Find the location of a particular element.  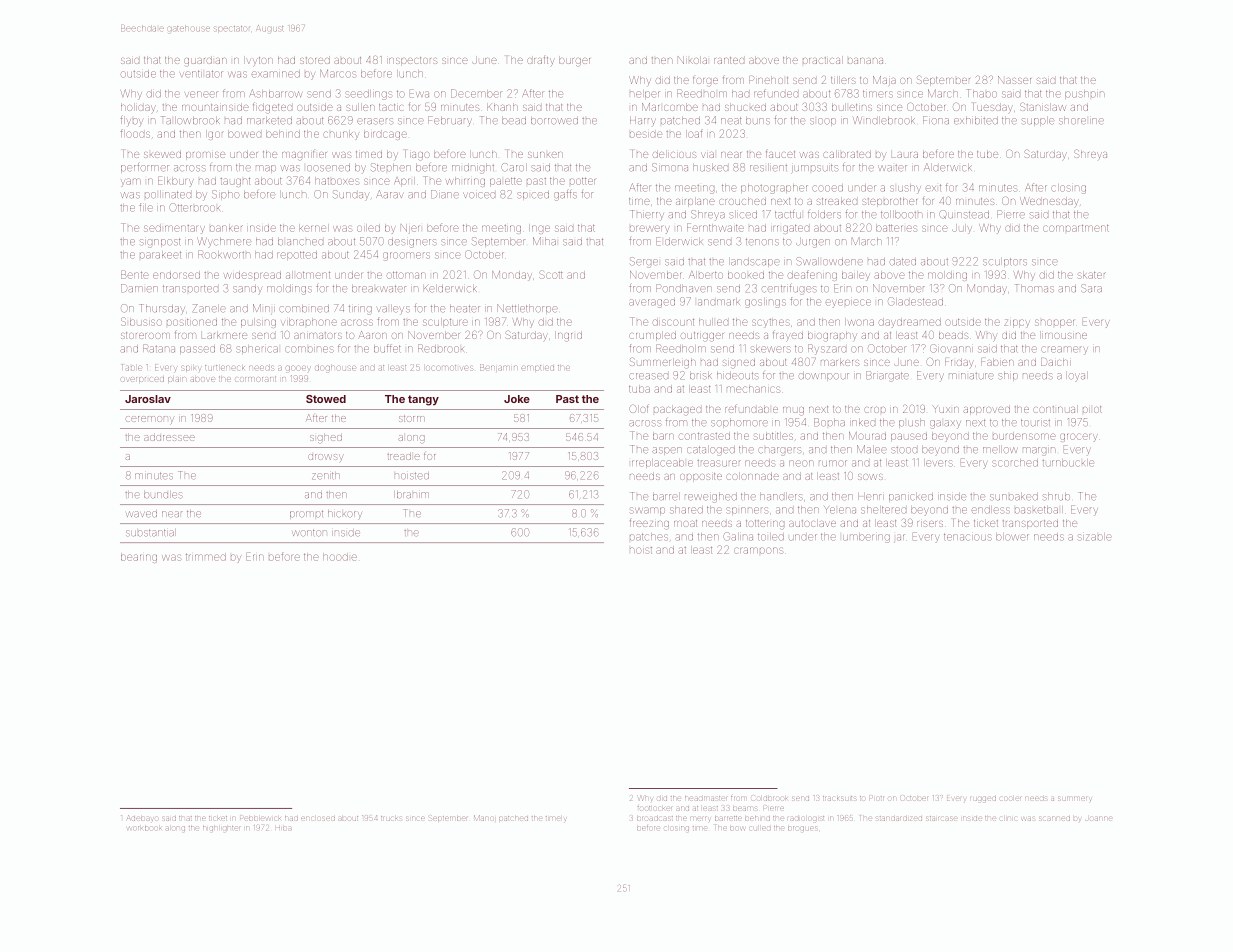

July is located at coordinates (962, 228).
